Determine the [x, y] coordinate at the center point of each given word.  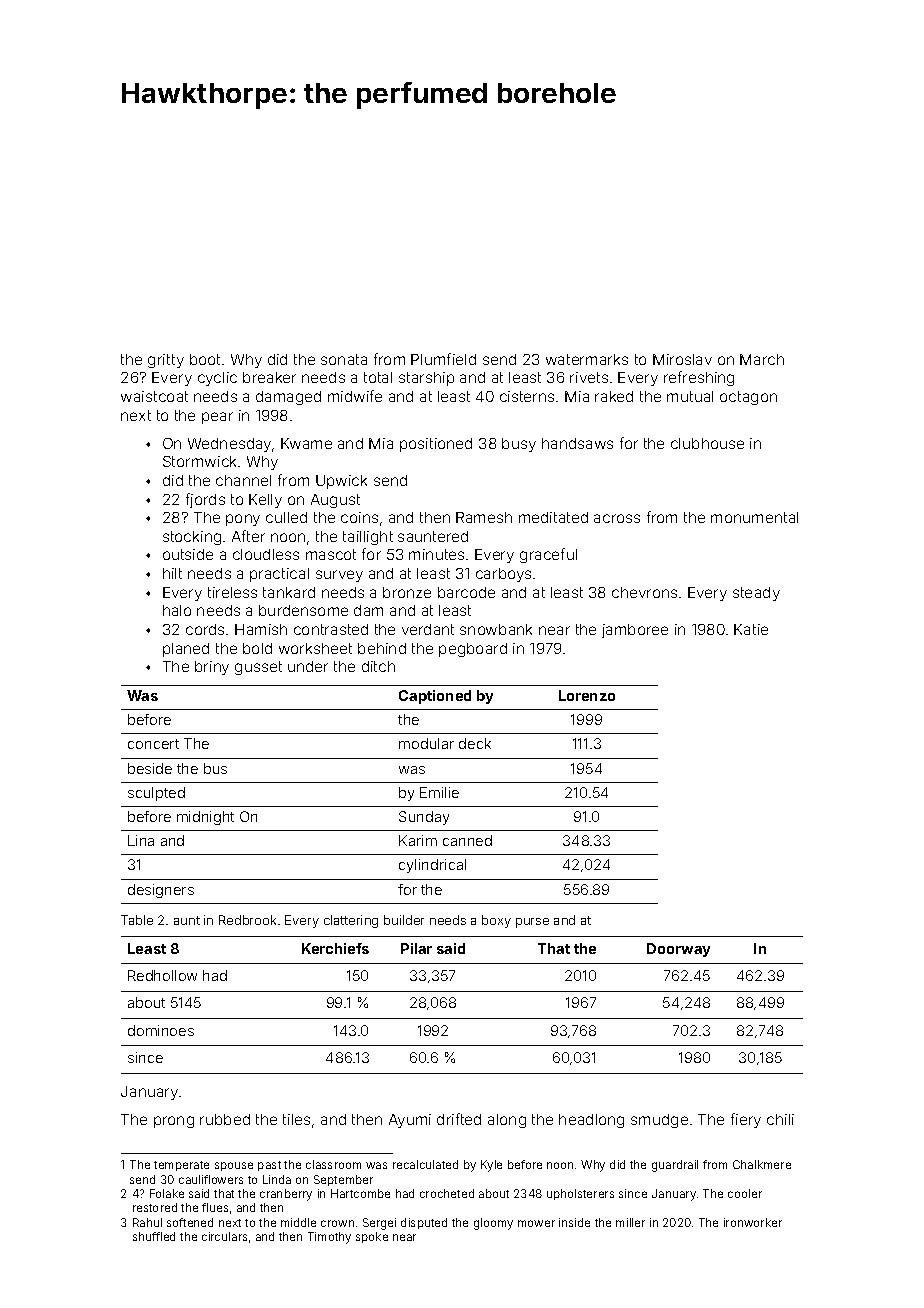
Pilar [416, 948]
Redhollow [162, 975]
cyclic [217, 379]
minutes [436, 554]
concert [153, 744]
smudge [659, 1121]
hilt [172, 573]
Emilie [439, 792]
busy [519, 445]
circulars [224, 1236]
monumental [754, 517]
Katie [751, 629]
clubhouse [707, 443]
